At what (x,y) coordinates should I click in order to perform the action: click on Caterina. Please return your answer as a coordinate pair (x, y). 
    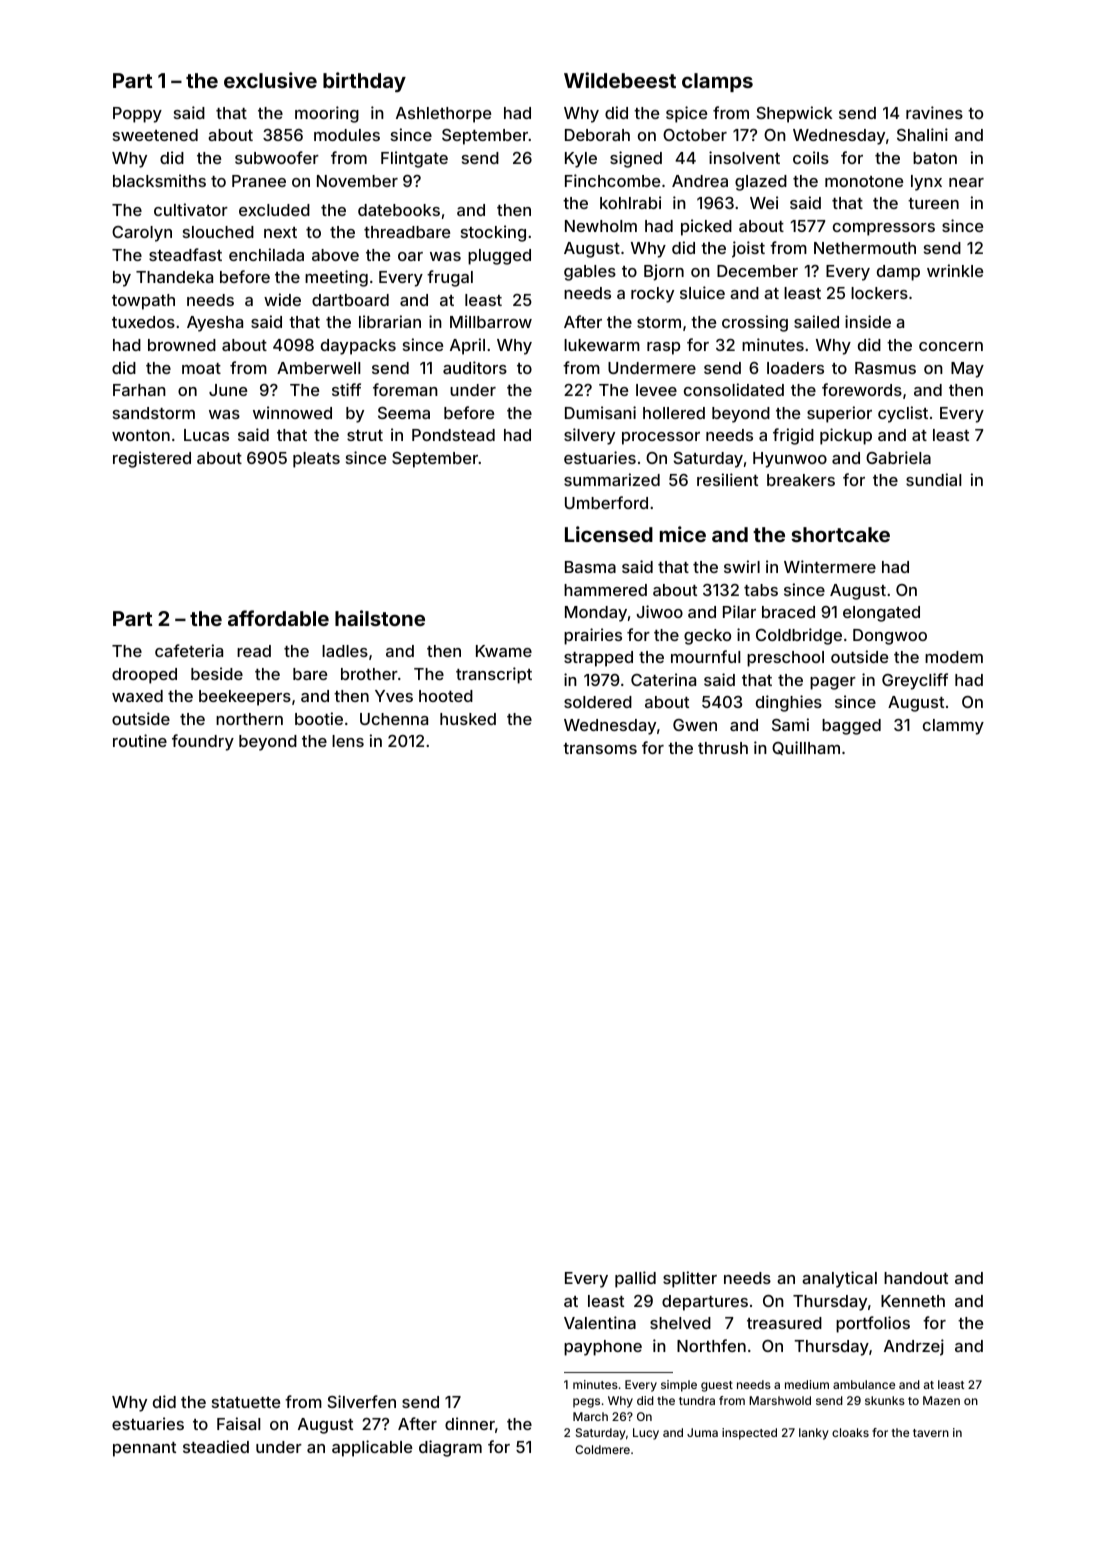
    Looking at the image, I should click on (663, 679).
